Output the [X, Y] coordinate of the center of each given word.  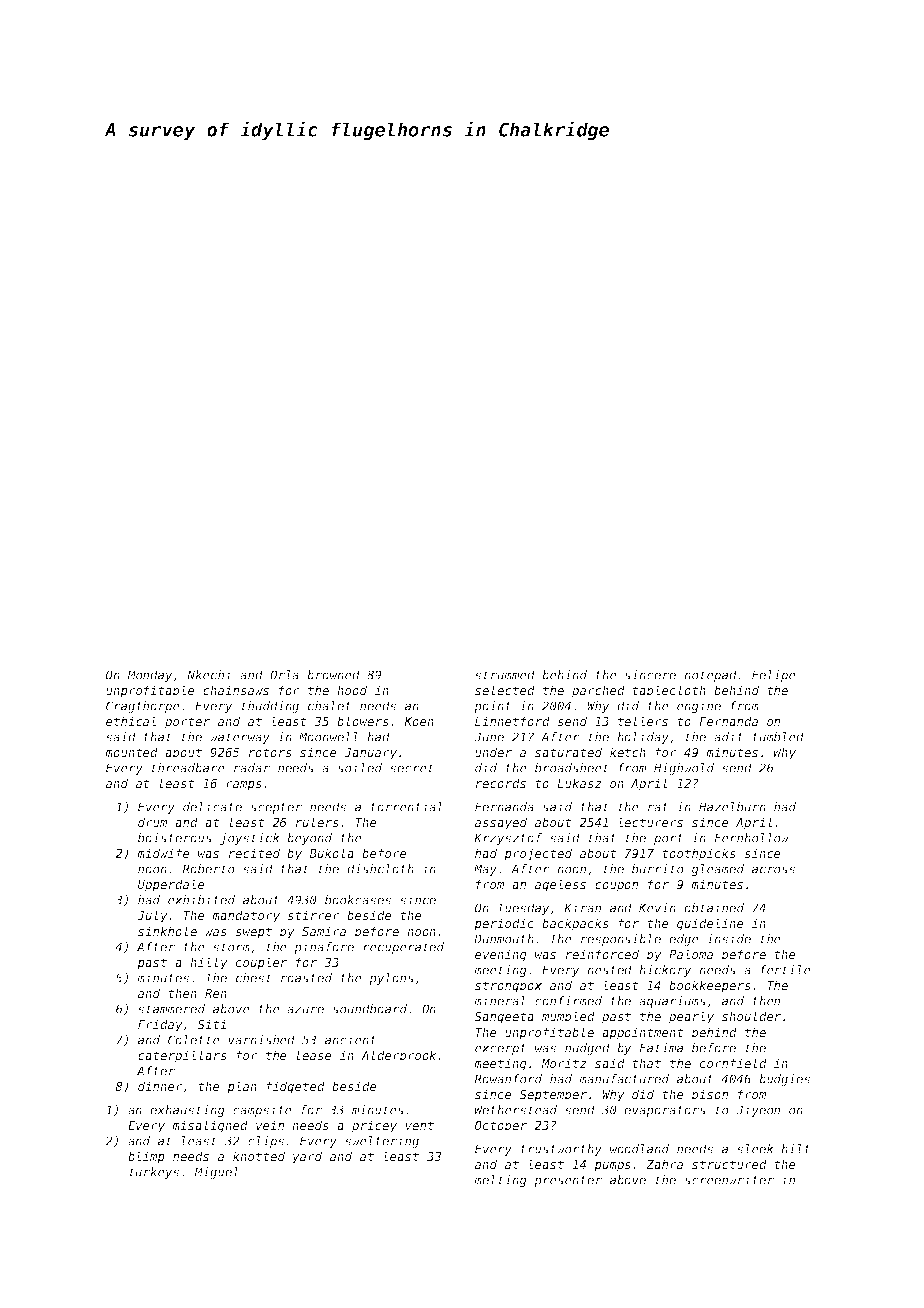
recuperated [403, 948]
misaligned [210, 1126]
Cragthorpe [143, 707]
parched [598, 691]
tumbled [778, 737]
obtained [714, 908]
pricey [374, 1126]
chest [254, 978]
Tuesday [524, 909]
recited [254, 853]
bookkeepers [710, 986]
